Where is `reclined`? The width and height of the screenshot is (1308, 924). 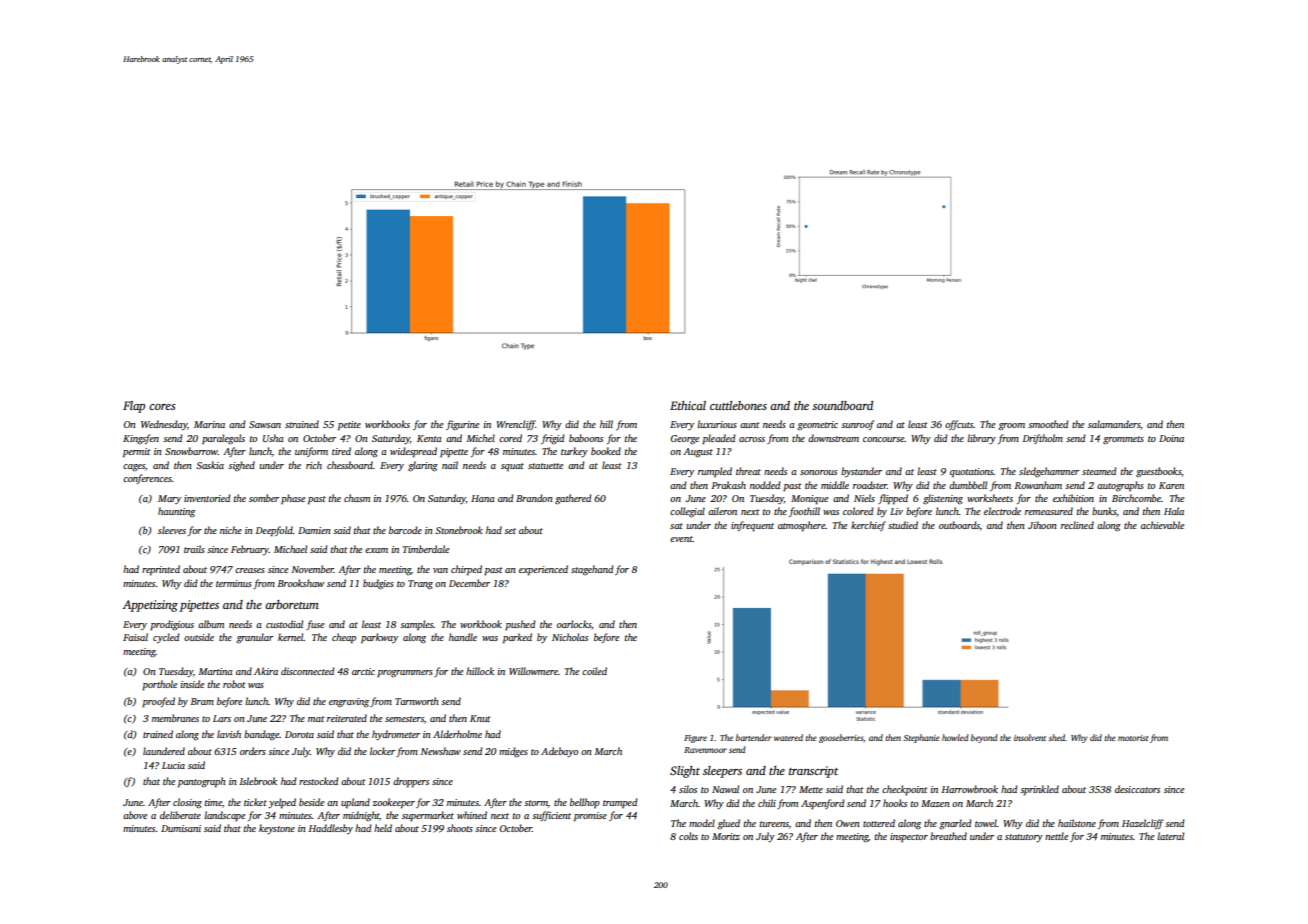
reclined is located at coordinates (1077, 525).
